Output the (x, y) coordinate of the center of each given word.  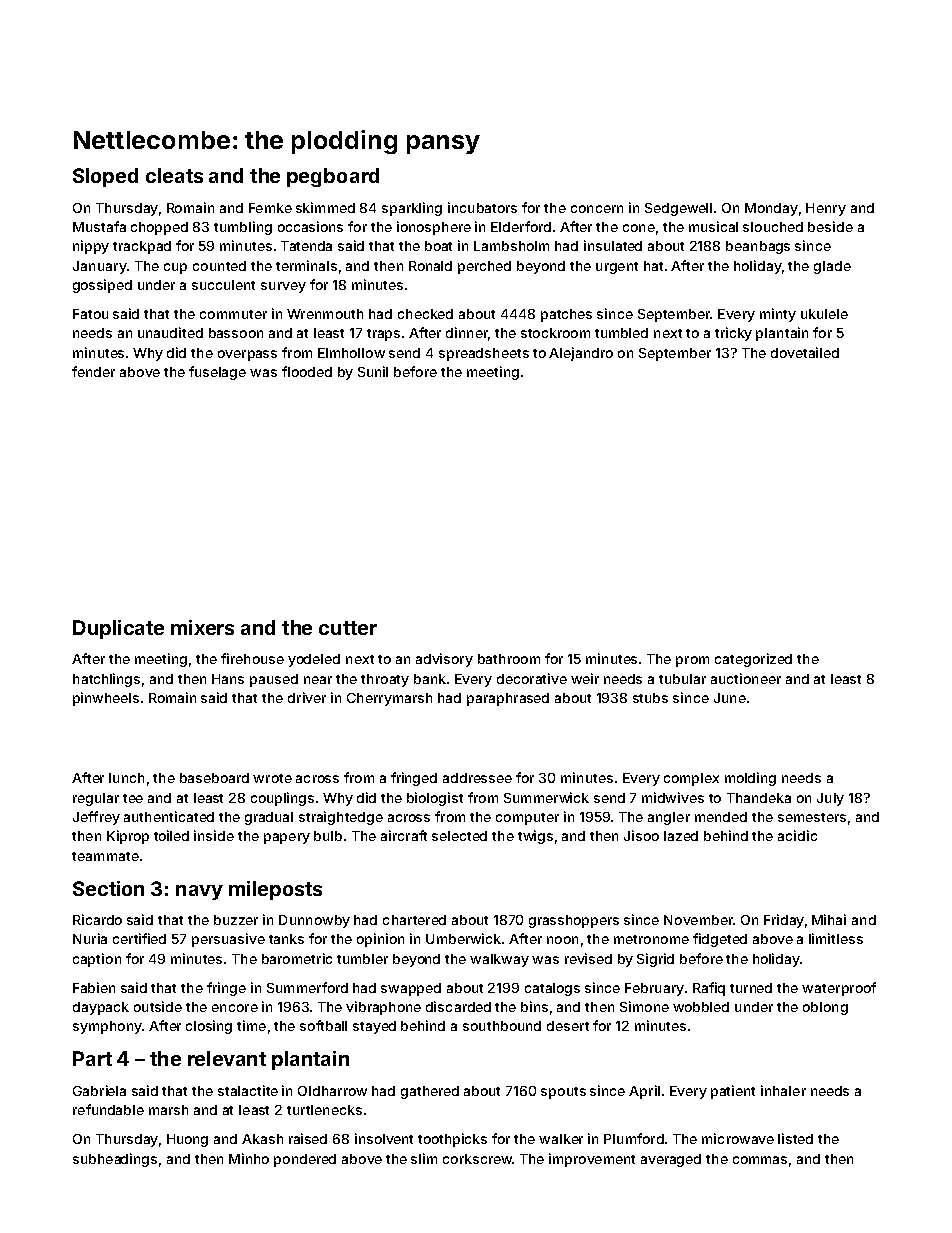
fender (93, 371)
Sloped (105, 177)
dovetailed (805, 352)
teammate (105, 856)
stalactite (248, 1090)
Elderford (521, 226)
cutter (348, 628)
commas (760, 1160)
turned (751, 988)
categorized (753, 660)
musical (713, 226)
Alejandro (581, 354)
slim (424, 1158)
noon (562, 940)
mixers (202, 627)
